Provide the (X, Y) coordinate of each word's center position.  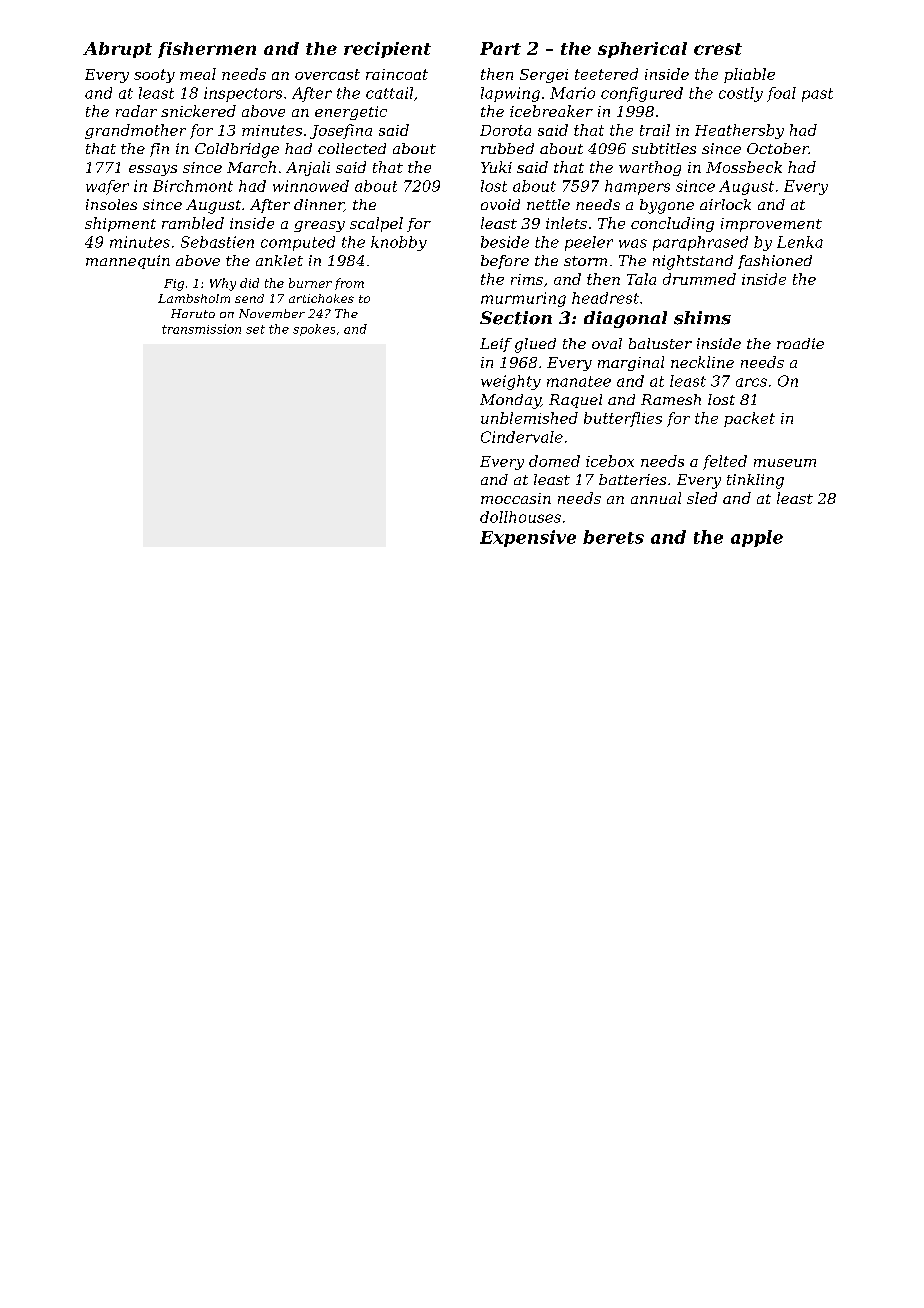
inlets (566, 223)
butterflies (623, 419)
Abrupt (117, 50)
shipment (120, 224)
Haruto (193, 313)
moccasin (516, 498)
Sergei (544, 76)
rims (527, 279)
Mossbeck (744, 167)
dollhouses (520, 517)
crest (718, 49)
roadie (800, 343)
